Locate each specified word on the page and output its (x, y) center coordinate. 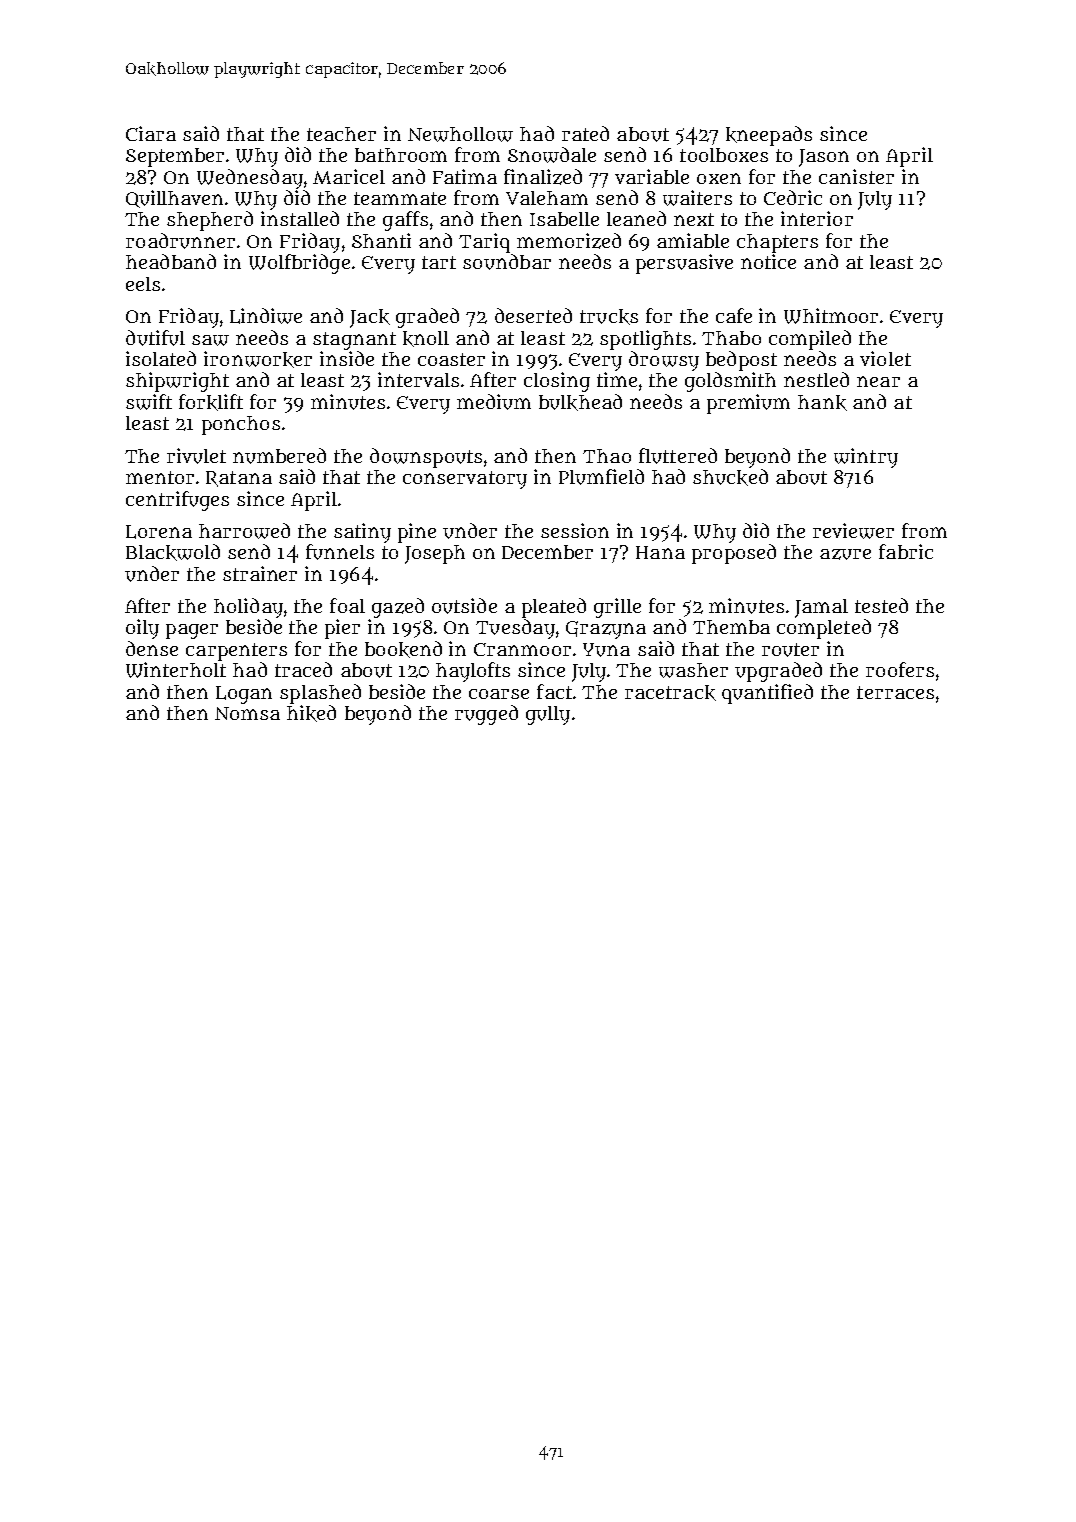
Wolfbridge (299, 264)
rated (585, 133)
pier (342, 629)
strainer (260, 573)
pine (417, 533)
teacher (341, 134)
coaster (451, 359)
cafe (734, 315)
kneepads (769, 136)
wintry (866, 458)
